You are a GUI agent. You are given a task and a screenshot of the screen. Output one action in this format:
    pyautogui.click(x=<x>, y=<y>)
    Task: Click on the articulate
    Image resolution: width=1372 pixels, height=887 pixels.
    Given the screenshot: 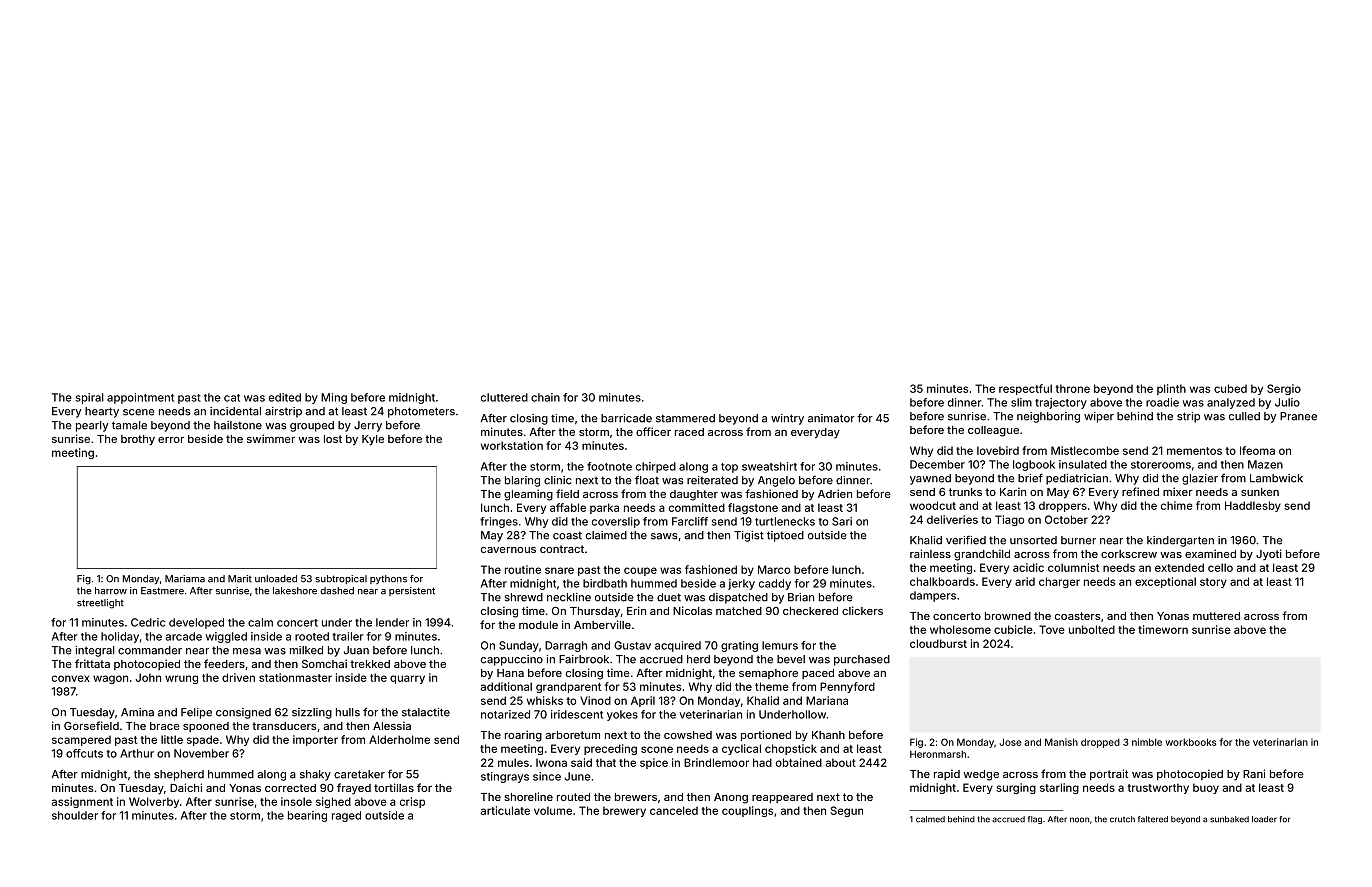 What is the action you would take?
    pyautogui.click(x=505, y=810)
